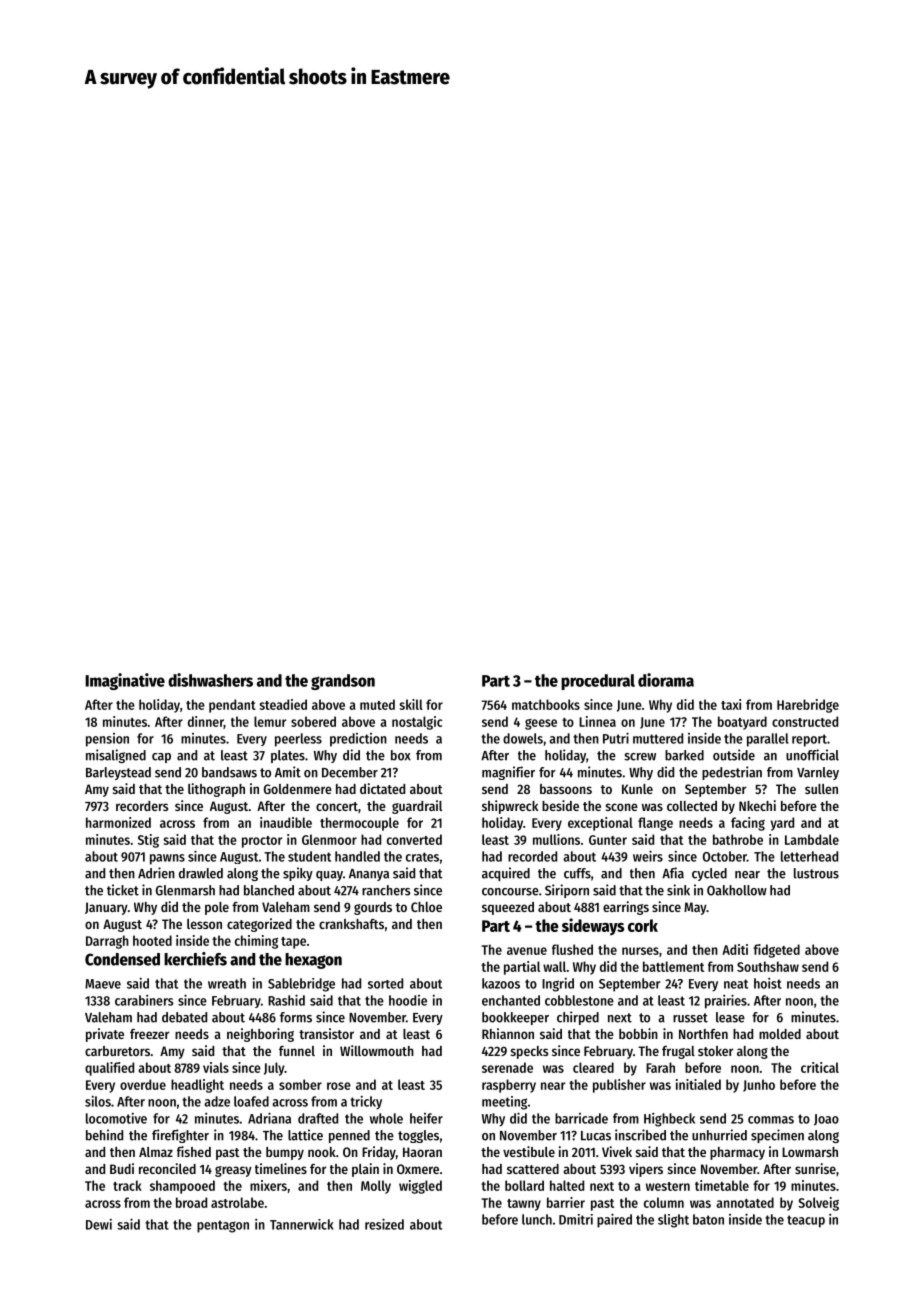 Image resolution: width=924 pixels, height=1308 pixels. What do you see at coordinates (821, 789) in the page?
I see `sullen` at bounding box center [821, 789].
